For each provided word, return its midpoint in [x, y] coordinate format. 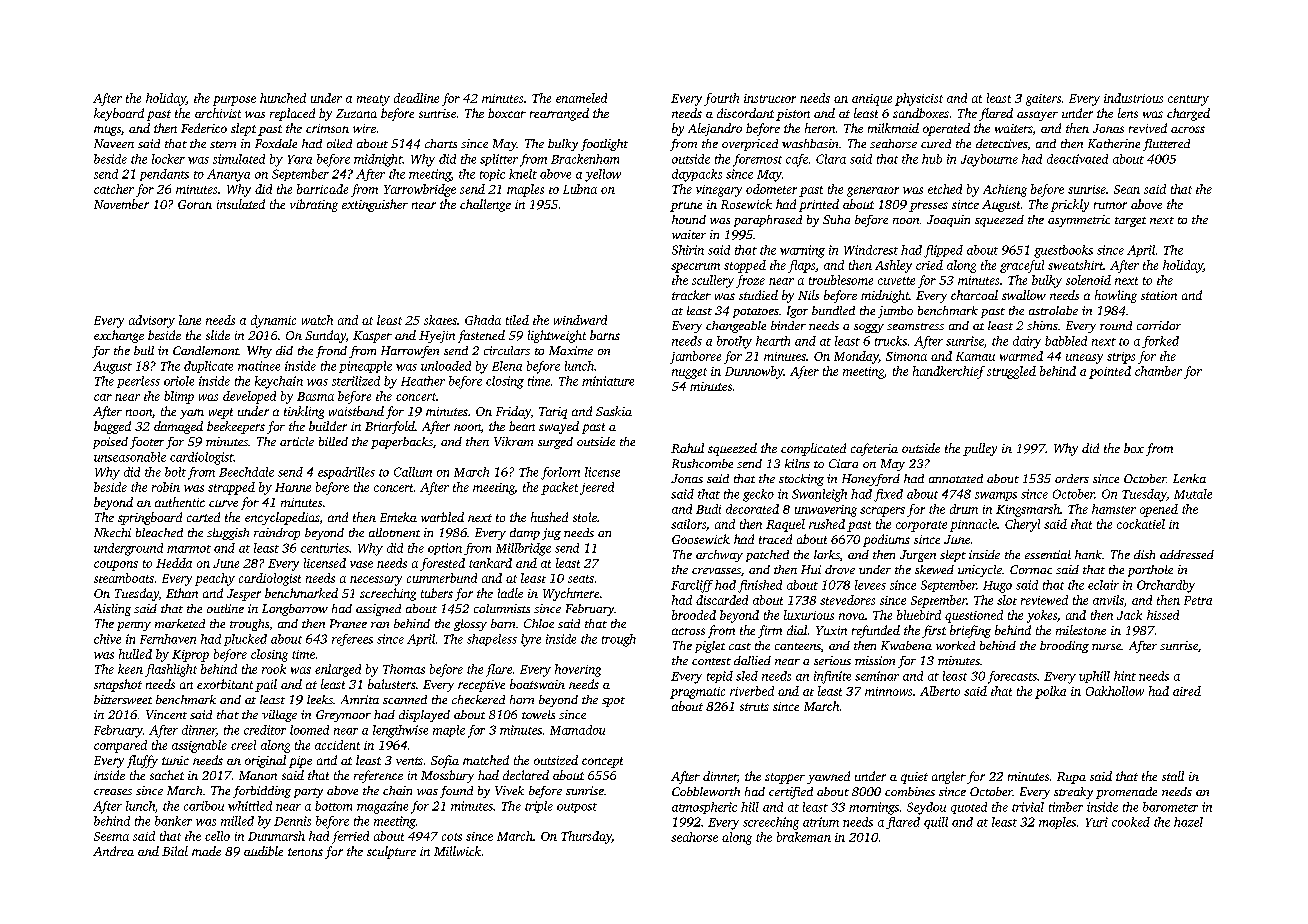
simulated [239, 159]
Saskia [614, 411]
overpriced [750, 145]
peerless [138, 382]
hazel [1188, 822]
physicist [919, 99]
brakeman [804, 837]
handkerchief [949, 372]
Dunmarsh [276, 836]
